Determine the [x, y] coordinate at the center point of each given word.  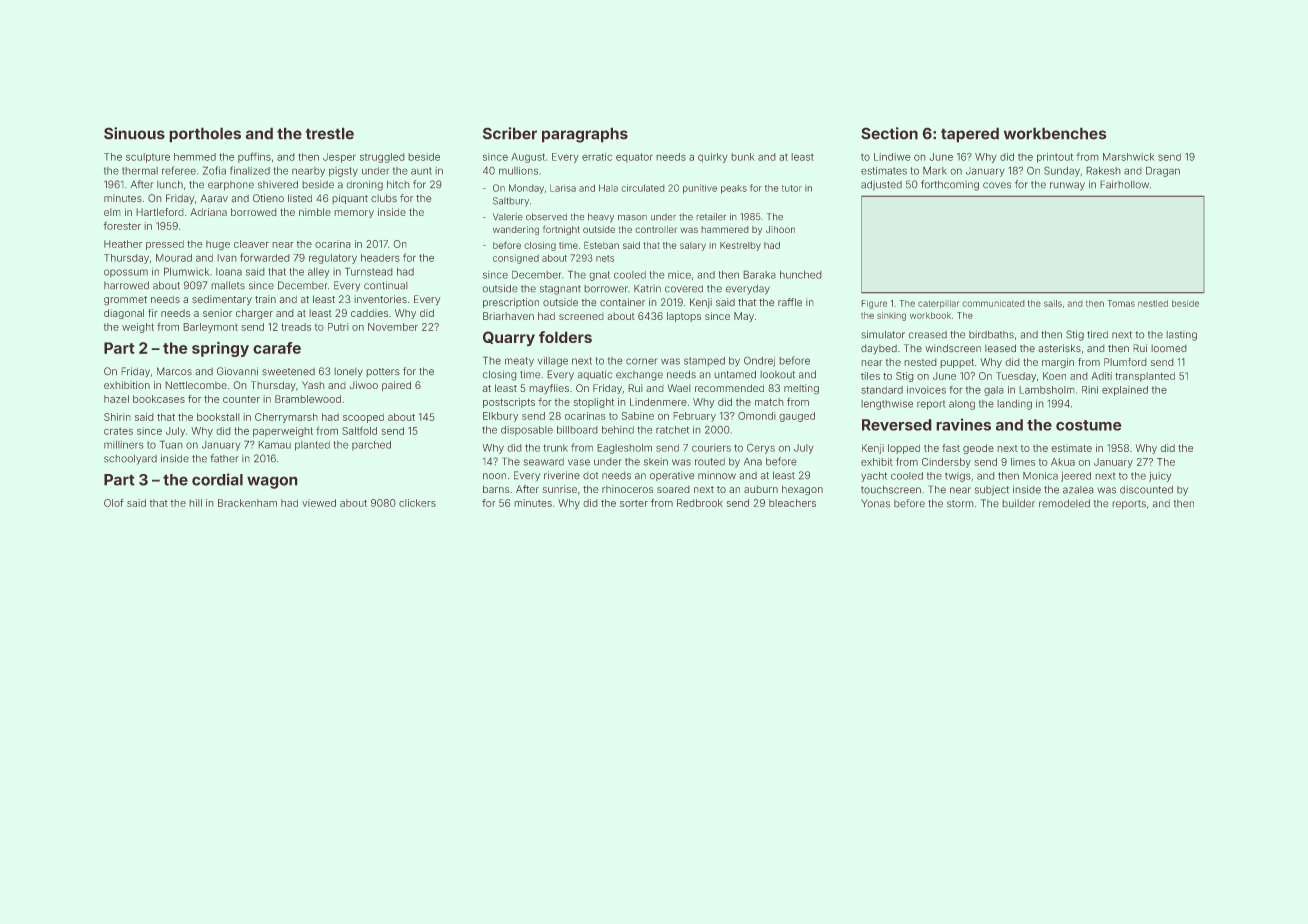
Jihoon [780, 229]
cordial [217, 479]
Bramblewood [308, 399]
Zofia [214, 170]
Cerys [761, 448]
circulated [643, 188]
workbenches [1055, 133]
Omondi [757, 416]
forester [122, 225]
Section [889, 133]
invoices [926, 390]
